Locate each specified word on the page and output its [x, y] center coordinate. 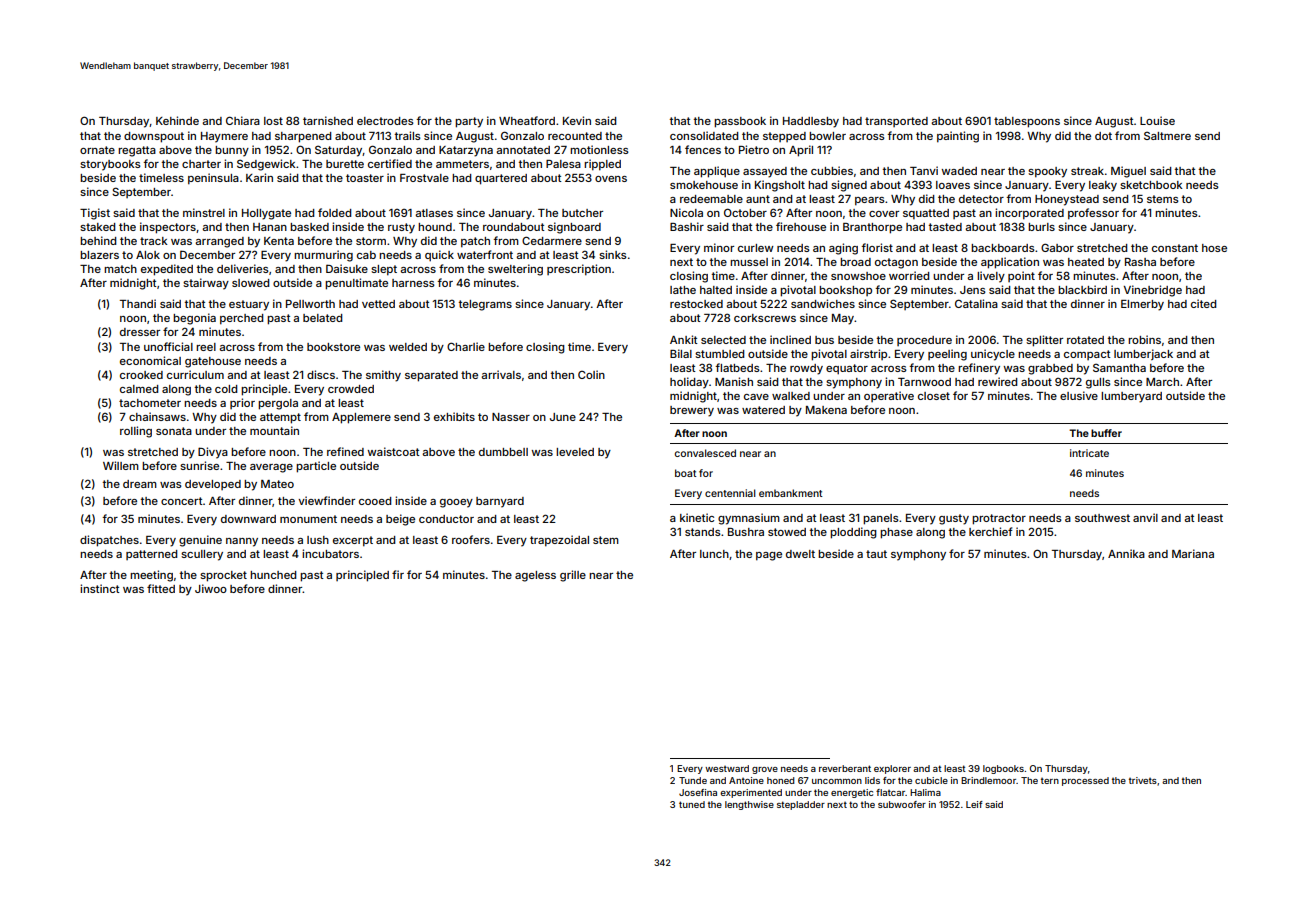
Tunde [693, 780]
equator [847, 369]
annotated [523, 150]
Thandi [138, 303]
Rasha [1140, 262]
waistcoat [393, 451]
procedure [924, 341]
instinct [100, 588]
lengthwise [749, 805]
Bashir [687, 226]
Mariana [1193, 553]
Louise [1157, 120]
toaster [365, 178]
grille [573, 576]
